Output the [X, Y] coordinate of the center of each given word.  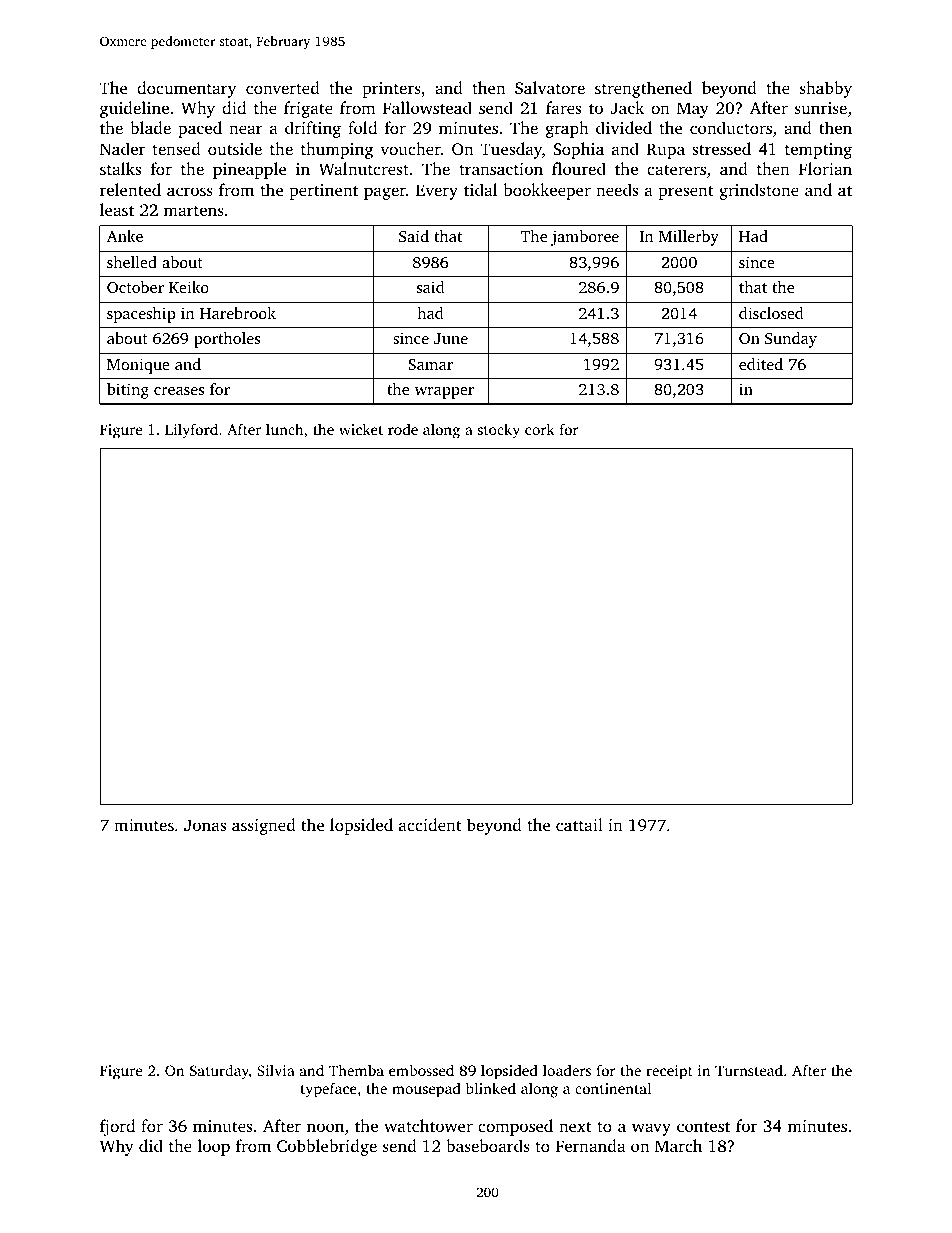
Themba [356, 1070]
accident [430, 824]
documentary [186, 89]
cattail [579, 824]
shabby [826, 89]
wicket [361, 429]
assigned [264, 826]
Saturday [219, 1072]
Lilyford [191, 431]
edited [761, 364]
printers [391, 90]
